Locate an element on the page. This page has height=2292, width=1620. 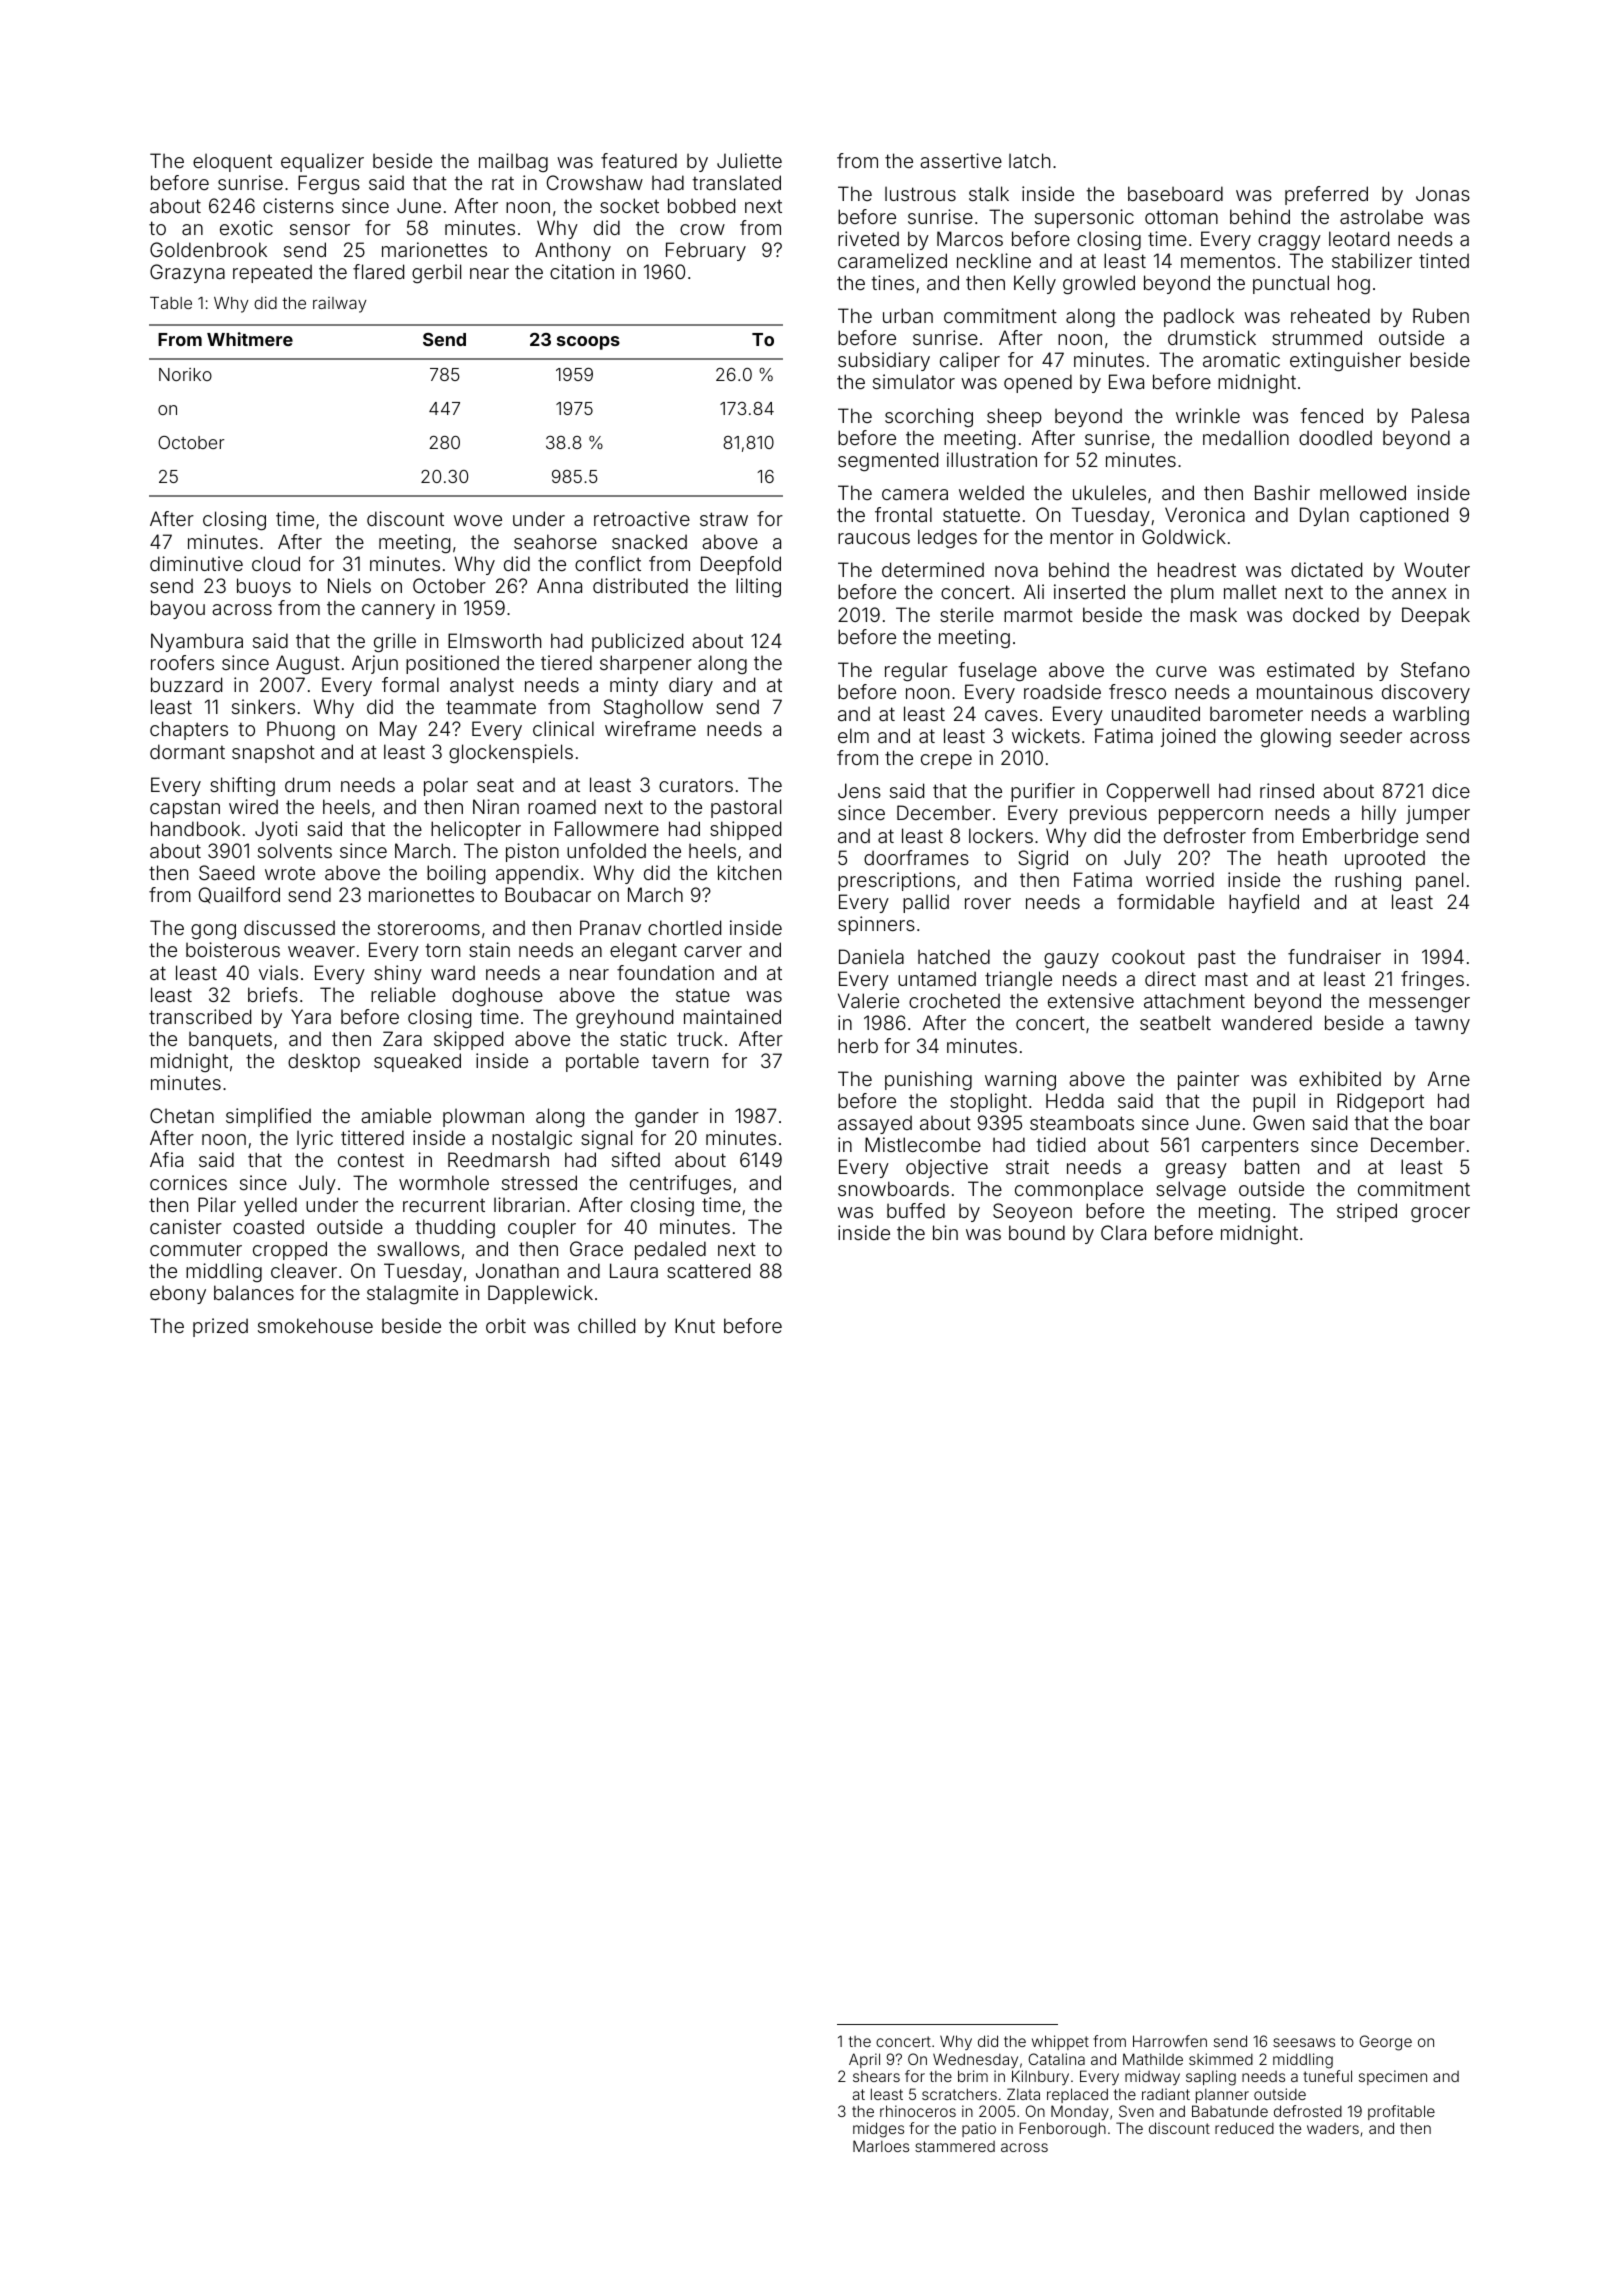
Clara is located at coordinates (1123, 1232).
